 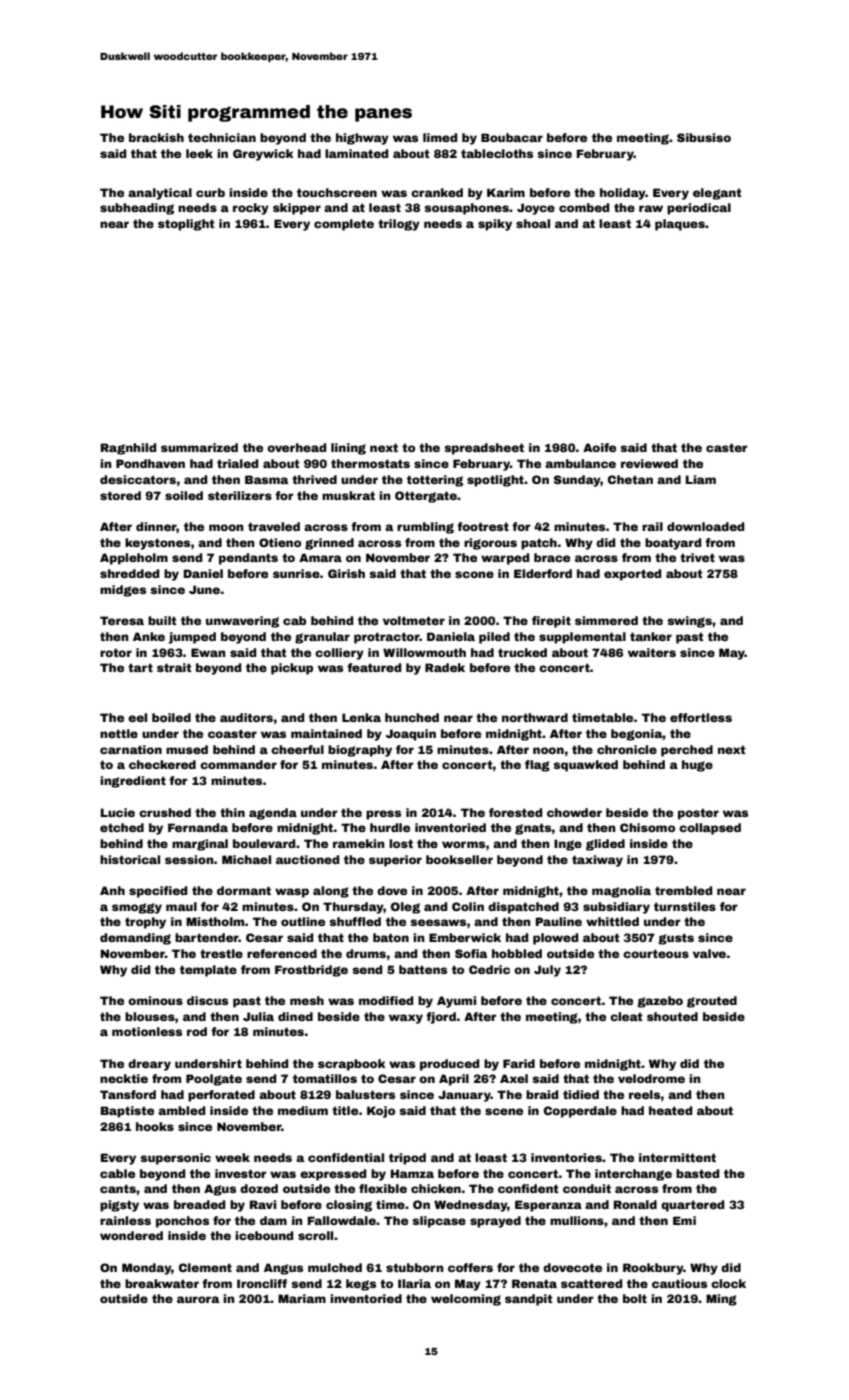 I want to click on sandpit, so click(x=529, y=1300).
